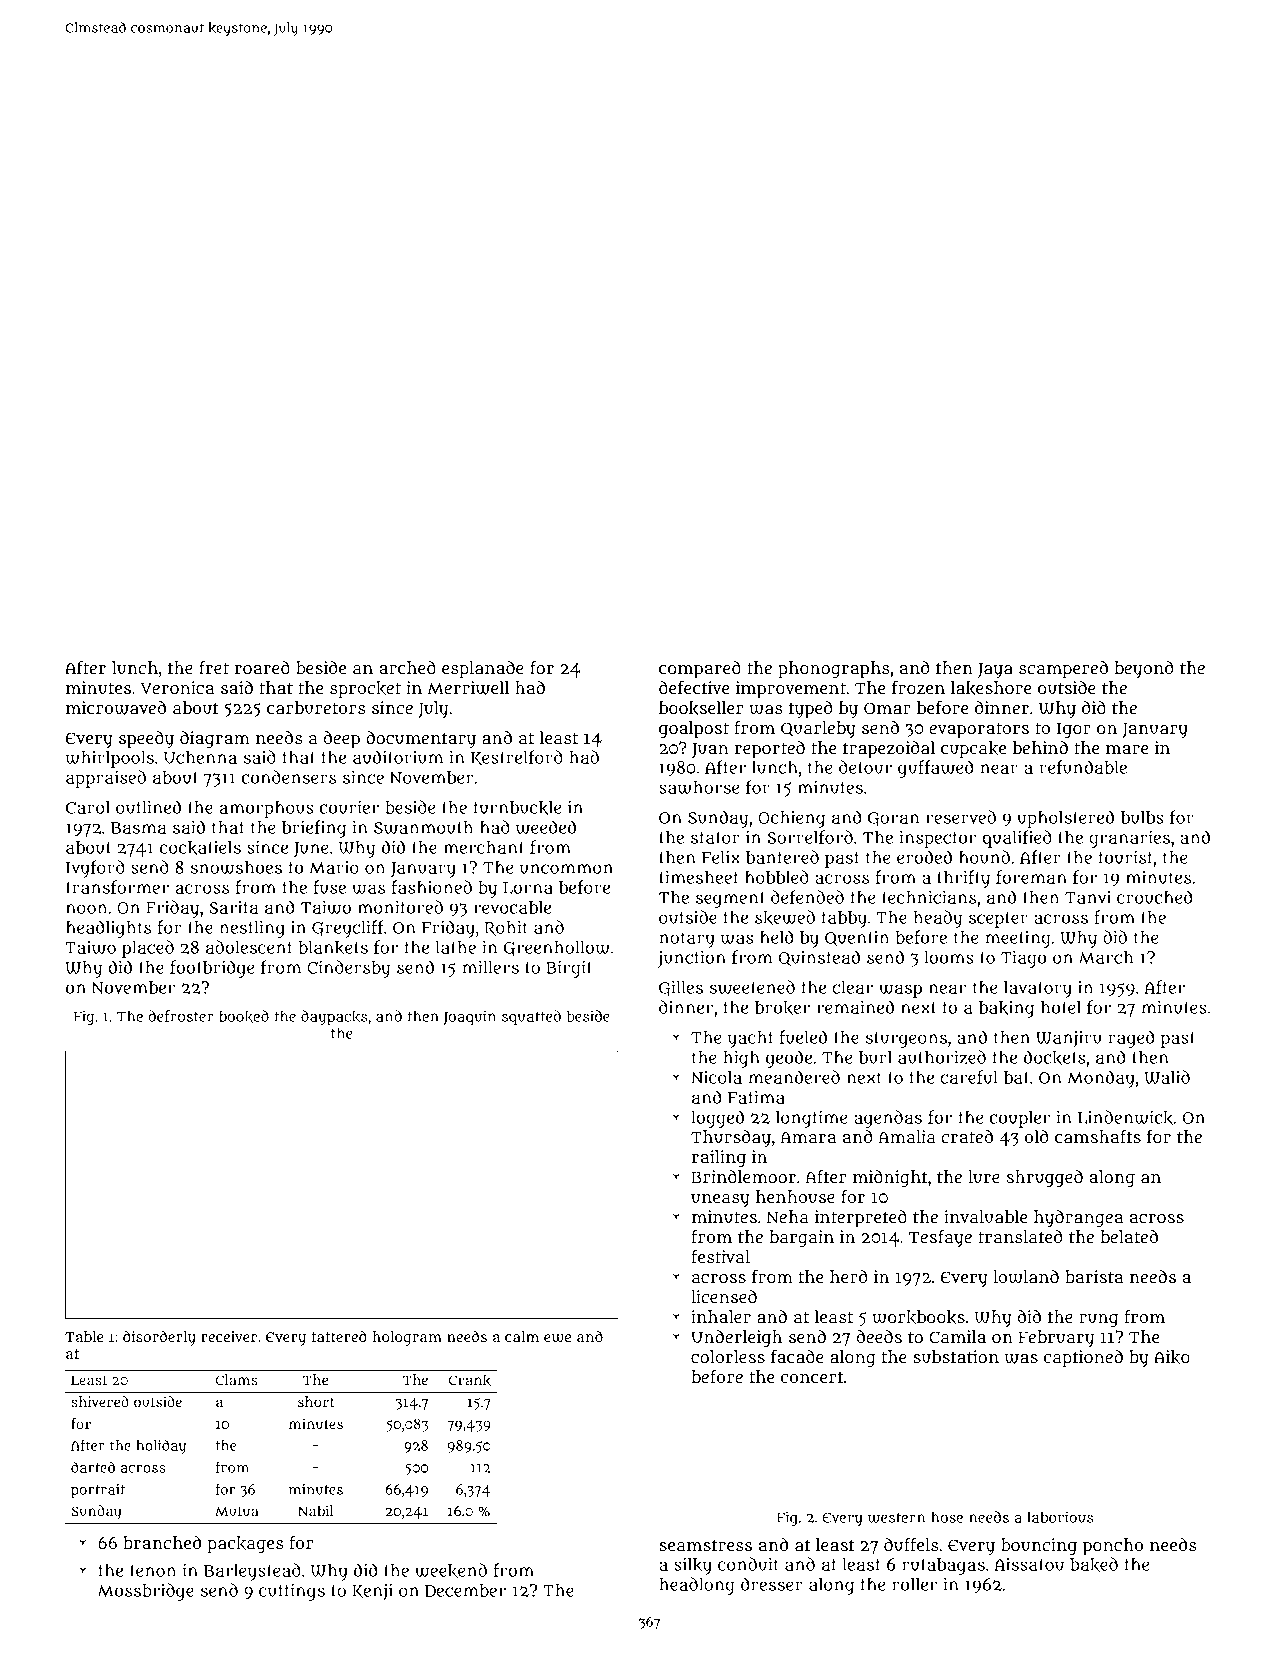 This image has width=1277, height=1653. What do you see at coordinates (214, 668) in the image?
I see `fret` at bounding box center [214, 668].
